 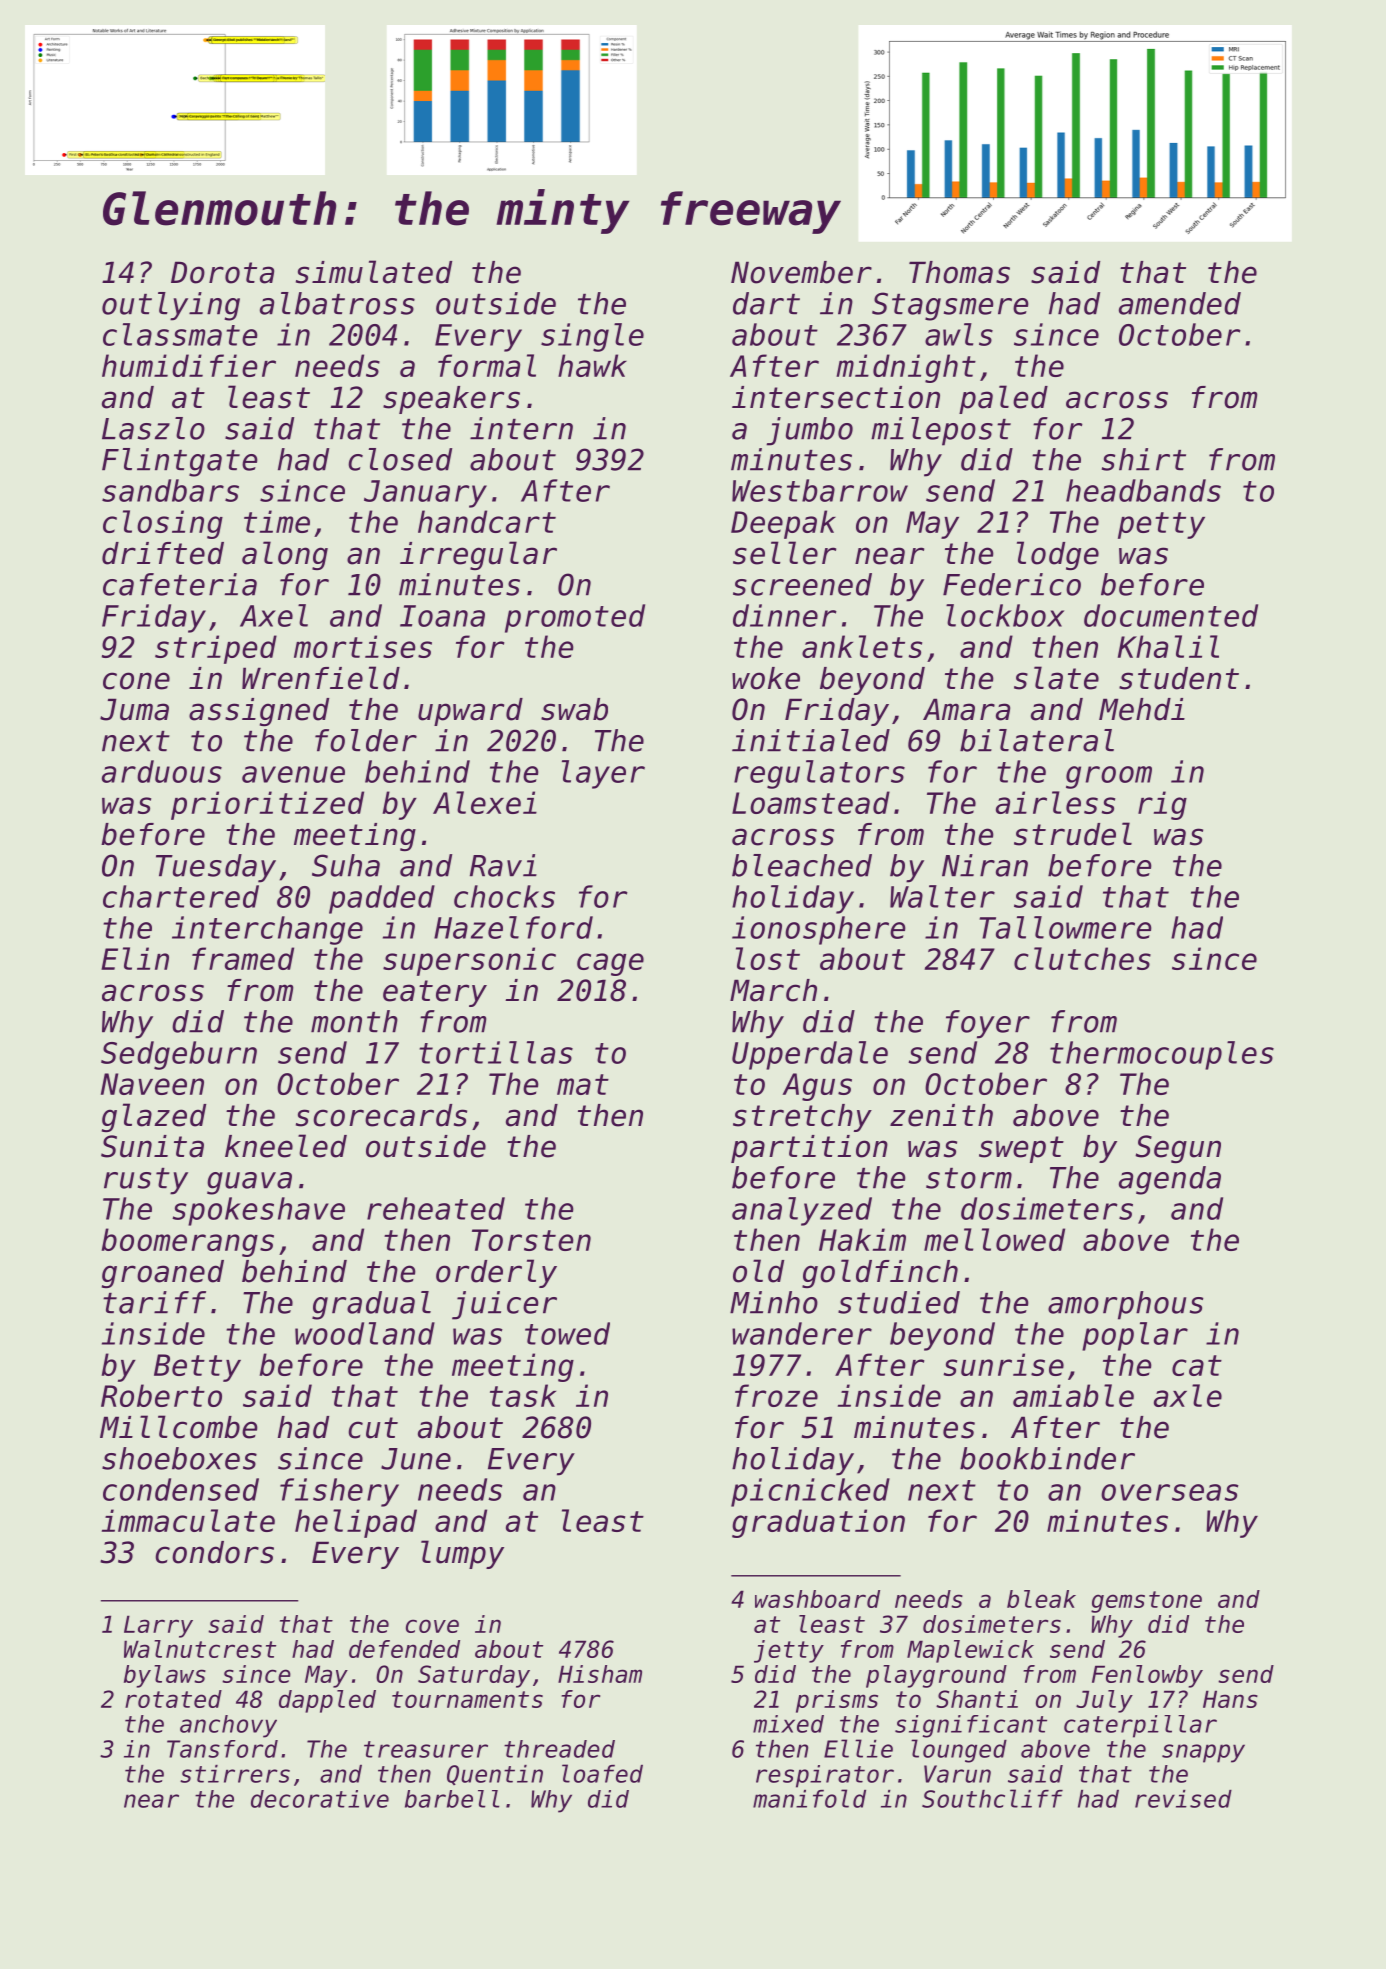 I want to click on scorecards, so click(x=381, y=1115).
